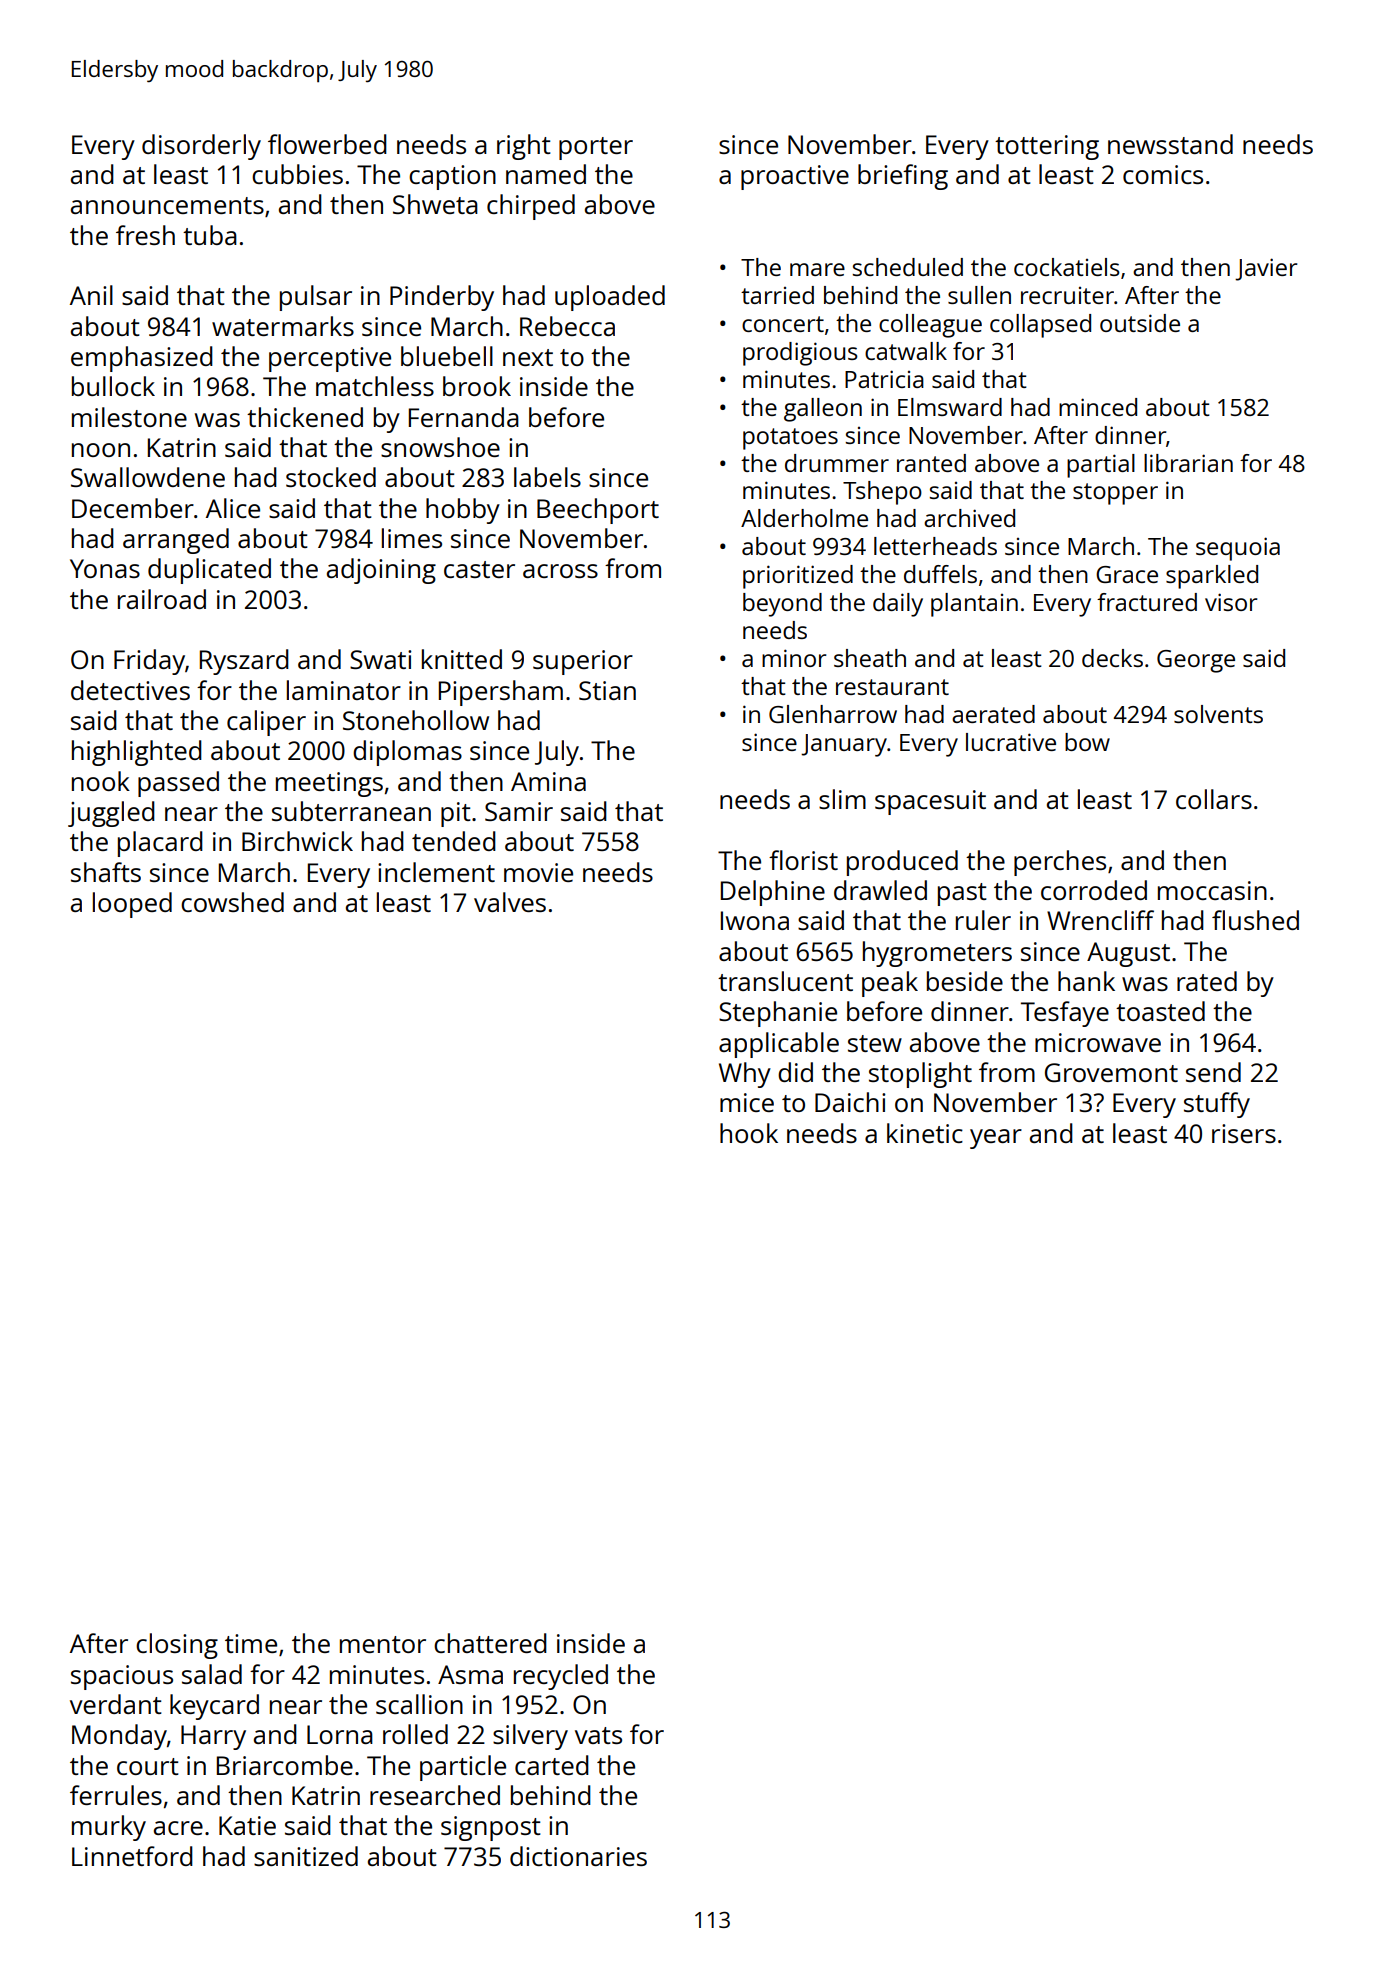 The width and height of the screenshot is (1386, 1969). I want to click on perches, so click(1060, 863).
